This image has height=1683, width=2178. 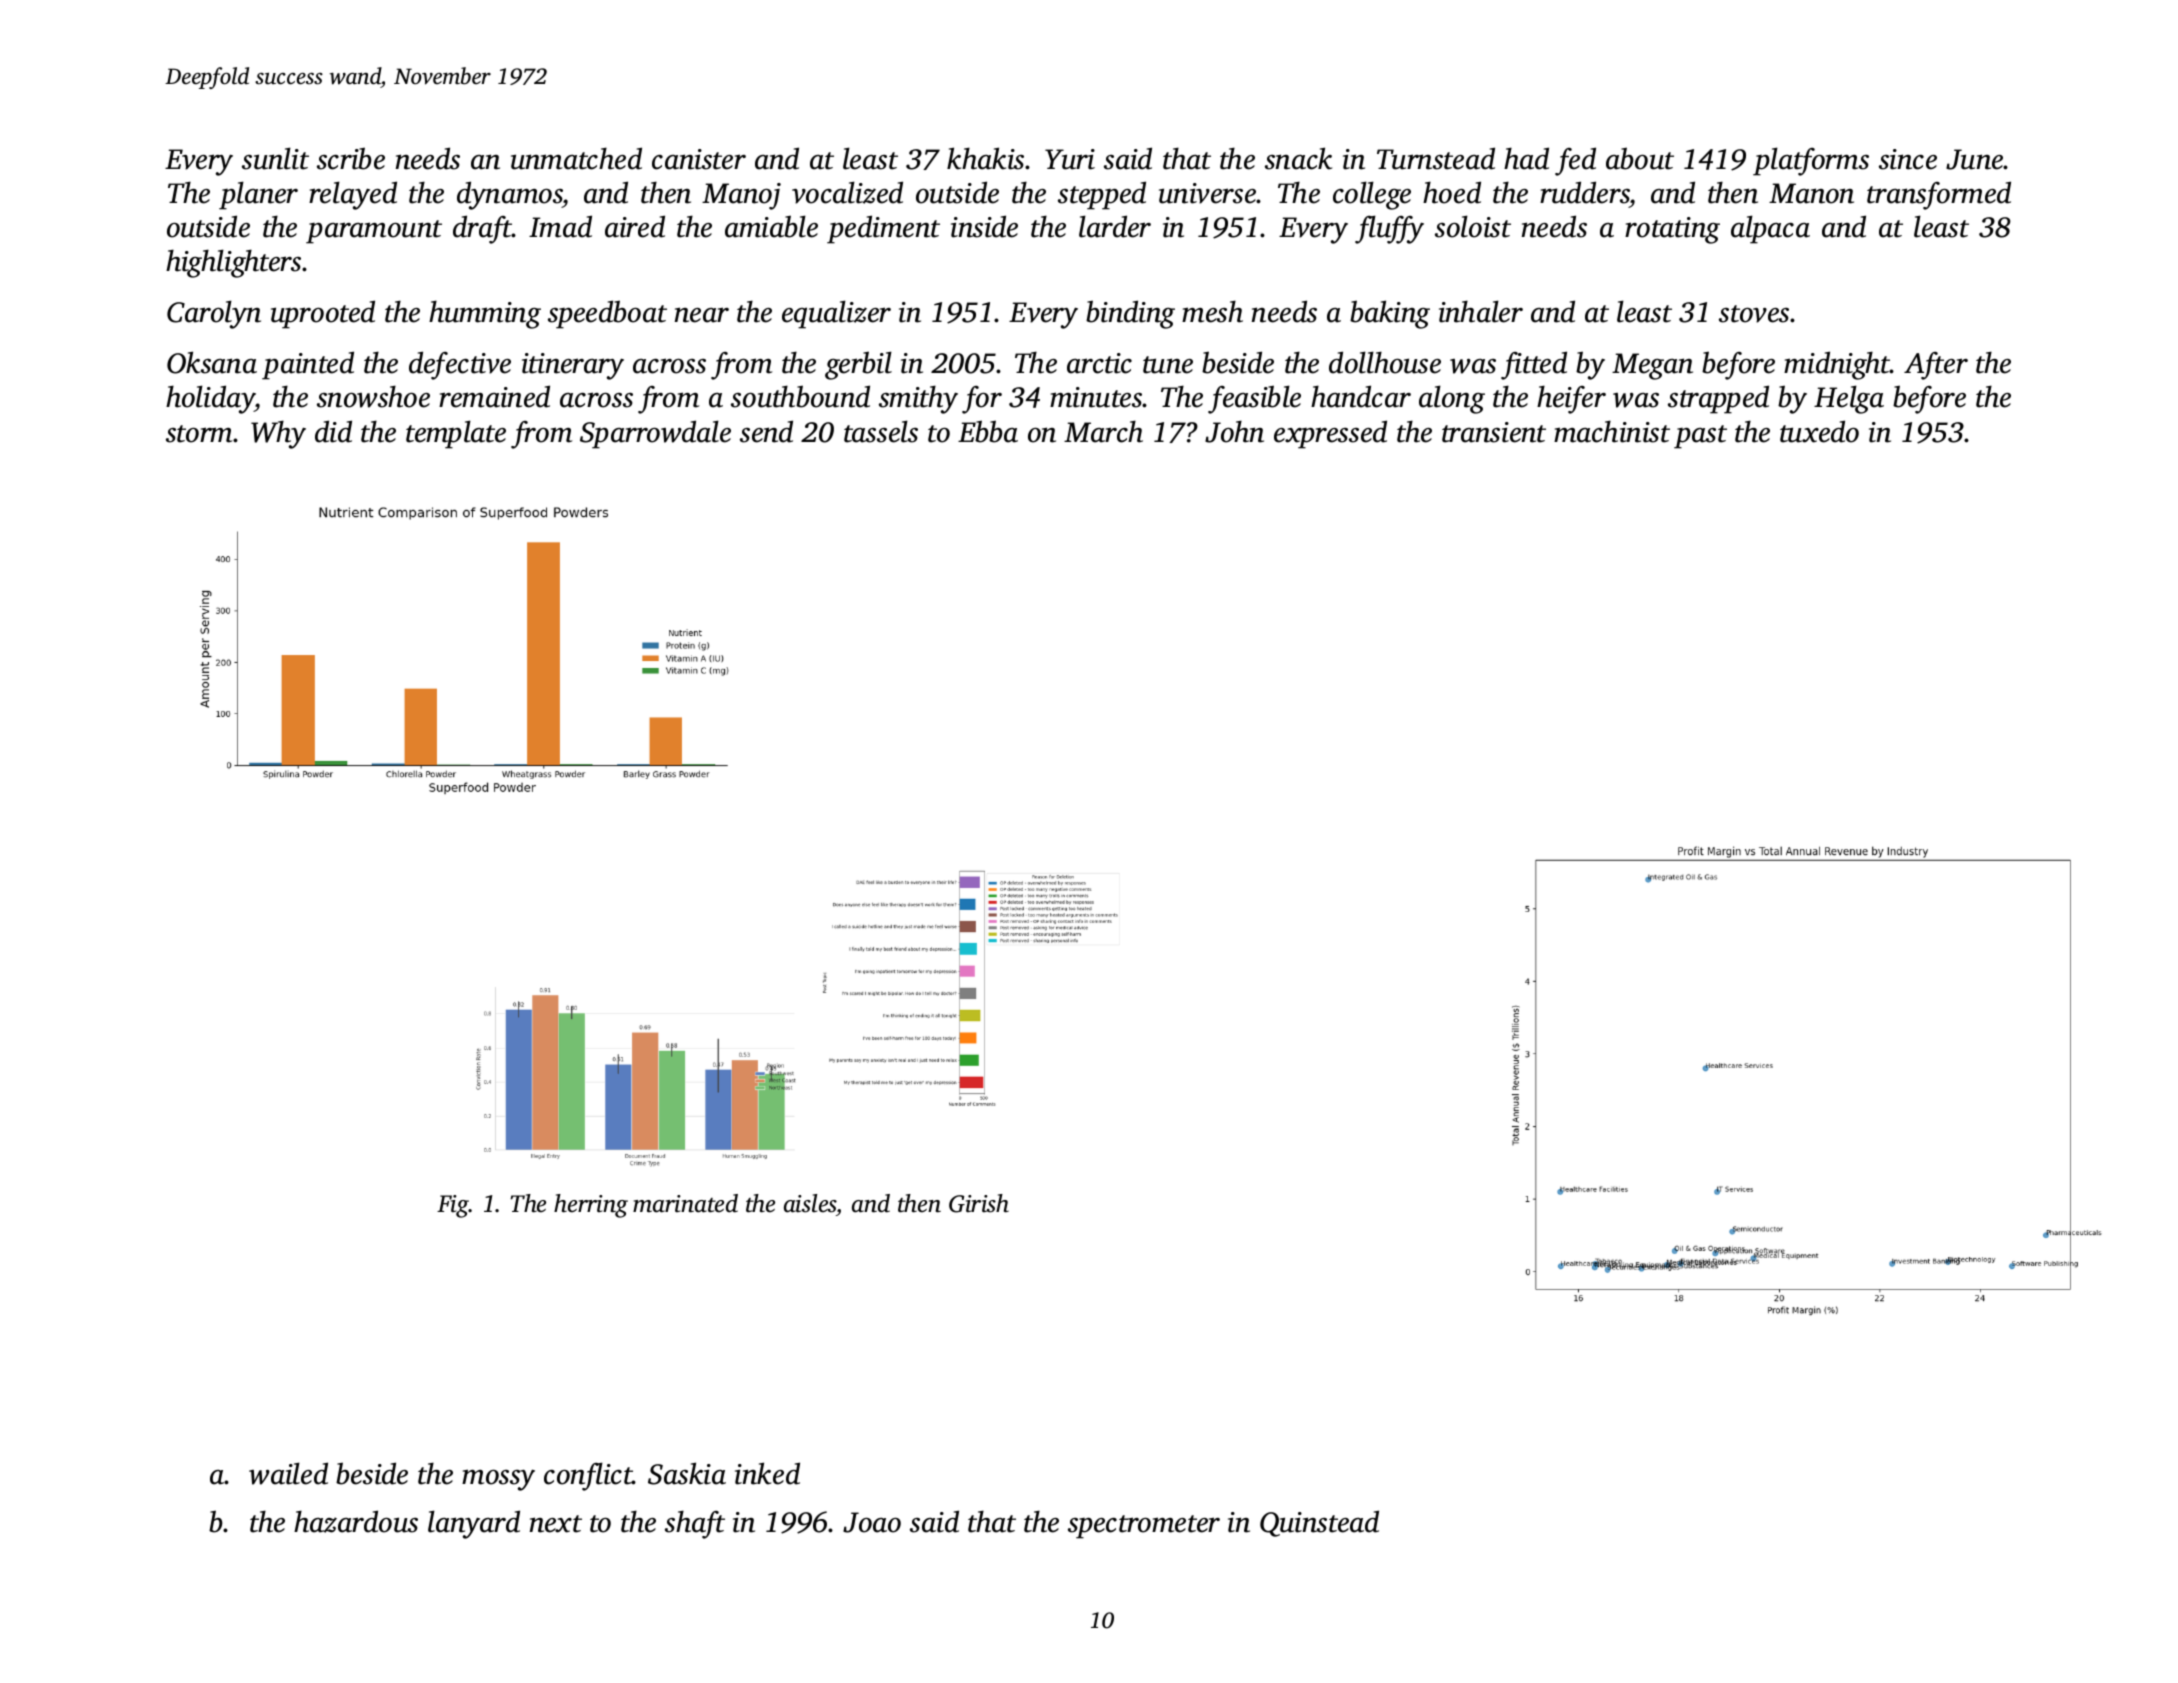 I want to click on template, so click(x=456, y=434).
